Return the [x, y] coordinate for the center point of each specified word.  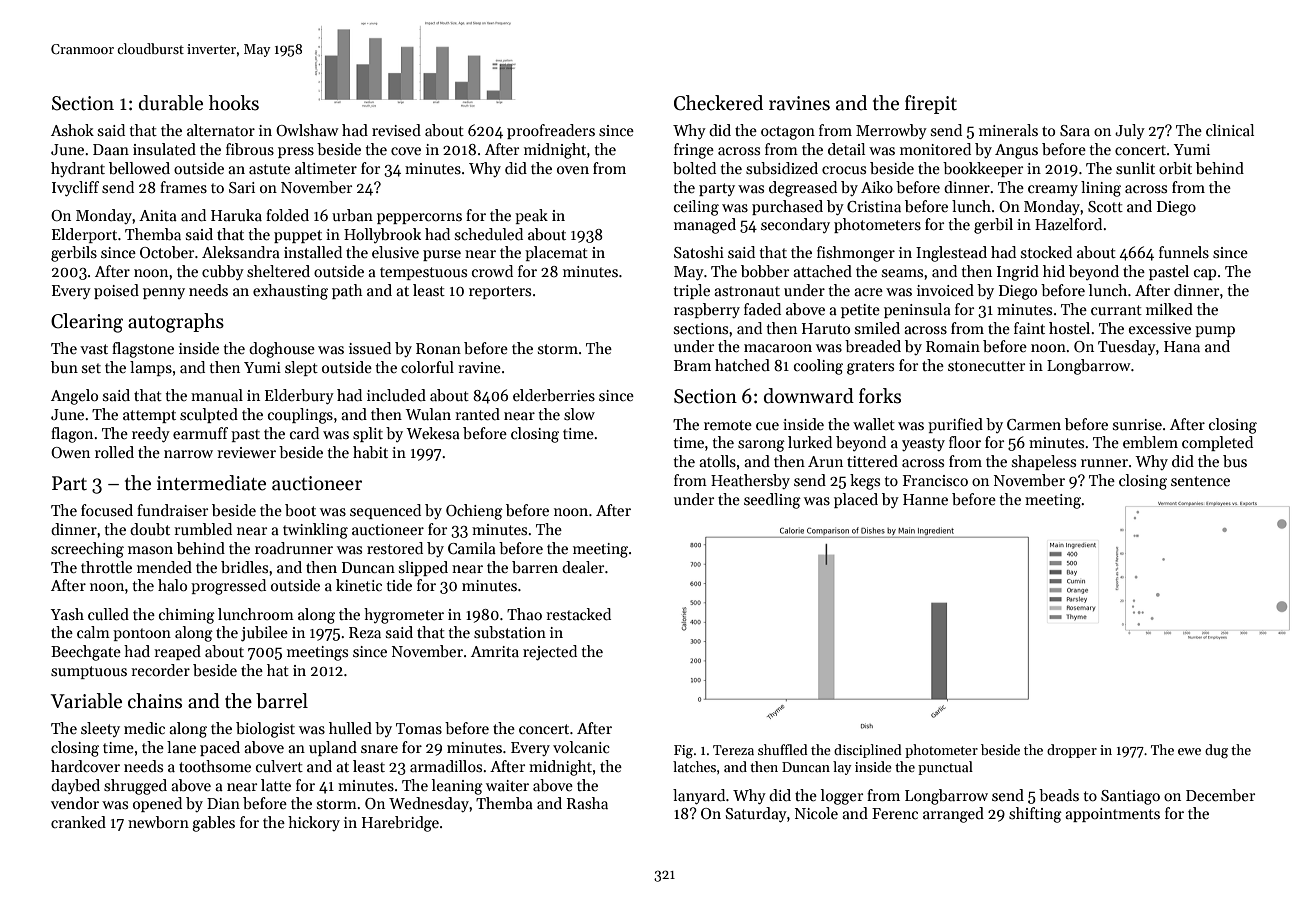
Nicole [816, 813]
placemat [556, 253]
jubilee [264, 634]
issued [370, 348]
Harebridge [400, 824]
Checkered [718, 103]
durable [171, 103]
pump [1215, 331]
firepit [931, 104]
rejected [550, 653]
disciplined [868, 751]
